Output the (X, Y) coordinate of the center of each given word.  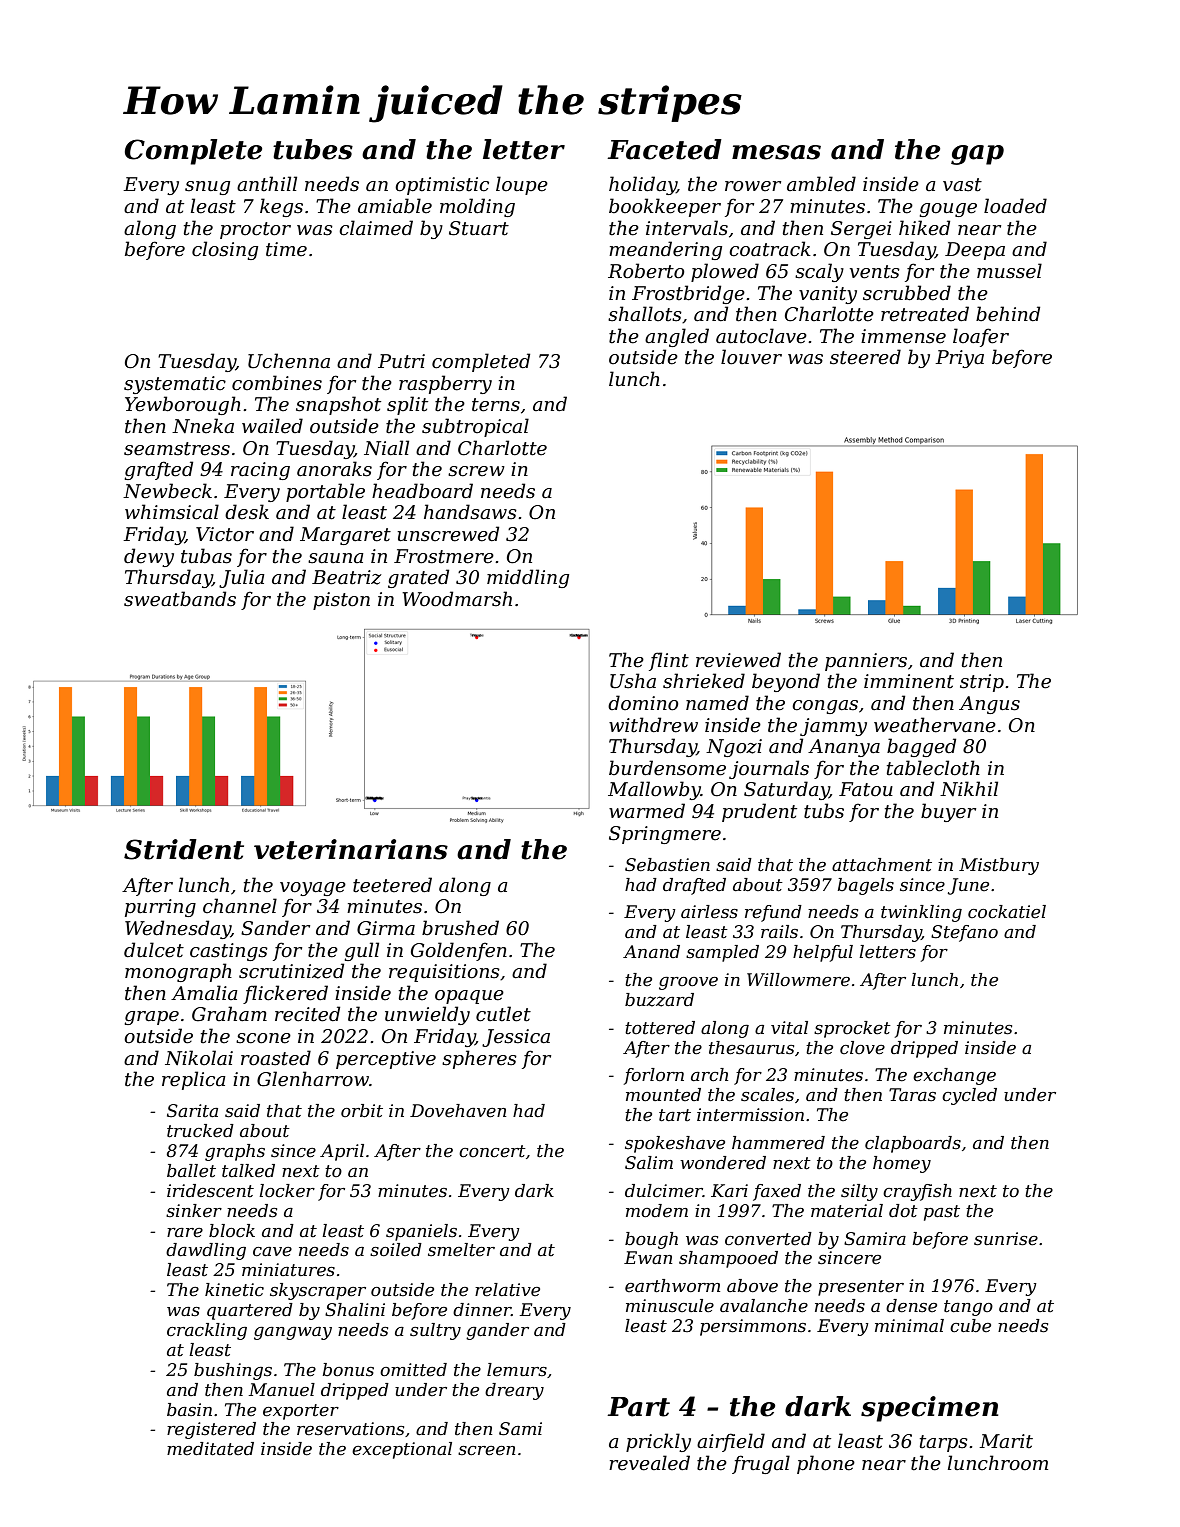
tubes (313, 149)
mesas (776, 152)
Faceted (664, 149)
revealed (649, 1463)
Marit (1006, 1441)
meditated (210, 1449)
